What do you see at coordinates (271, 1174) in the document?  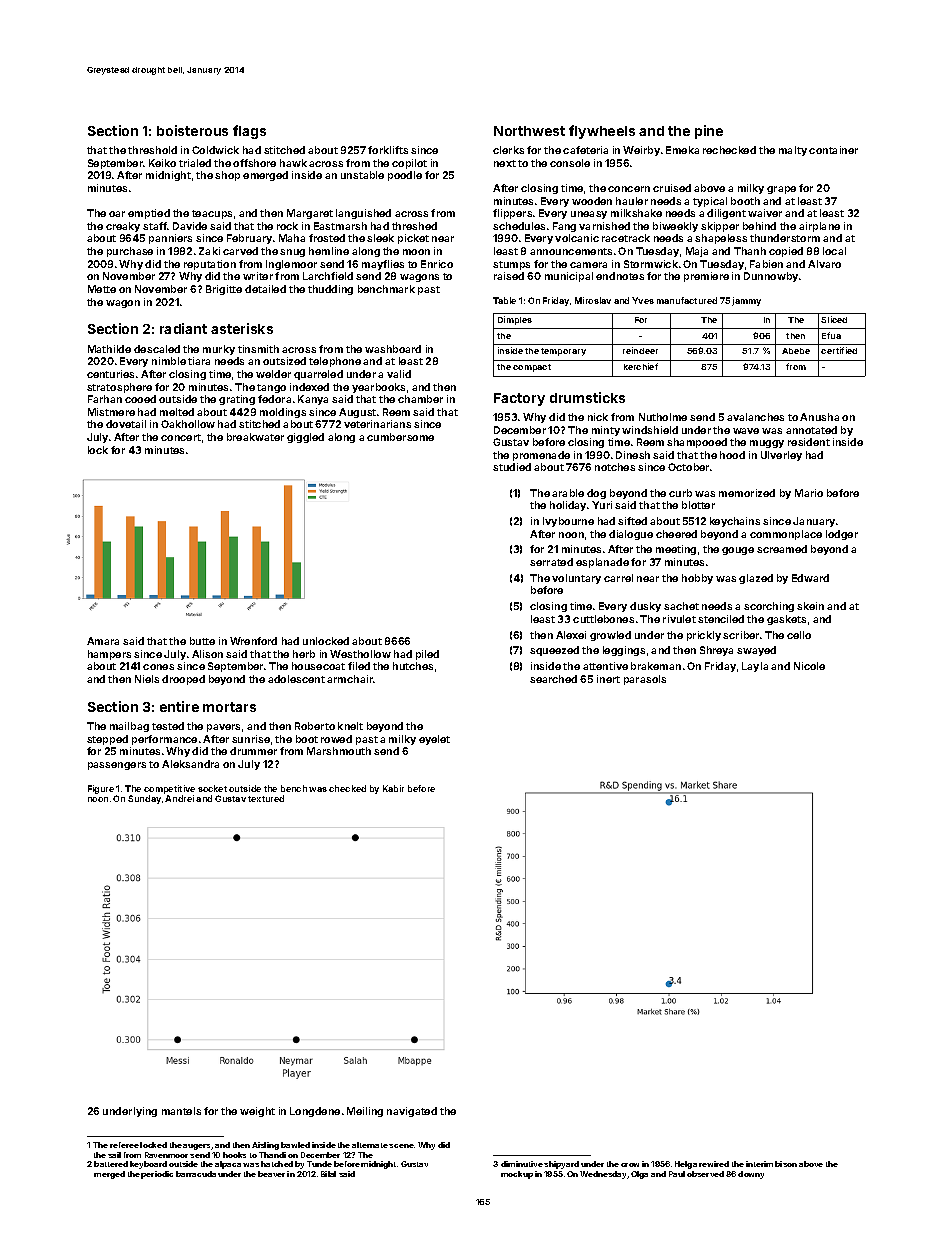 I see `beaver` at bounding box center [271, 1174].
